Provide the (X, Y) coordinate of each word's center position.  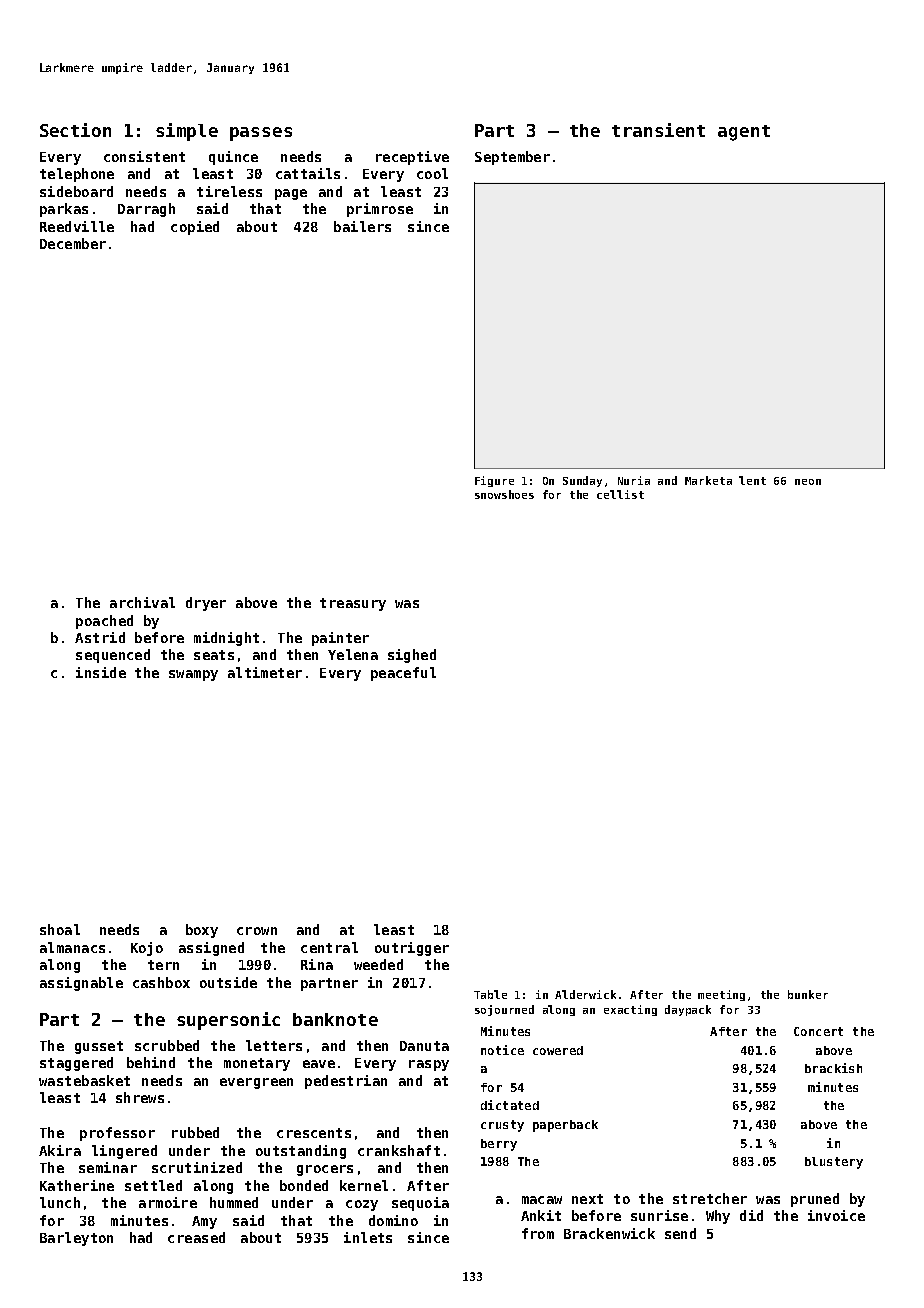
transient (658, 130)
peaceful (403, 674)
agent (744, 133)
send (680, 1233)
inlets (368, 1237)
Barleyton (76, 1239)
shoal (60, 929)
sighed (412, 656)
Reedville (77, 226)
